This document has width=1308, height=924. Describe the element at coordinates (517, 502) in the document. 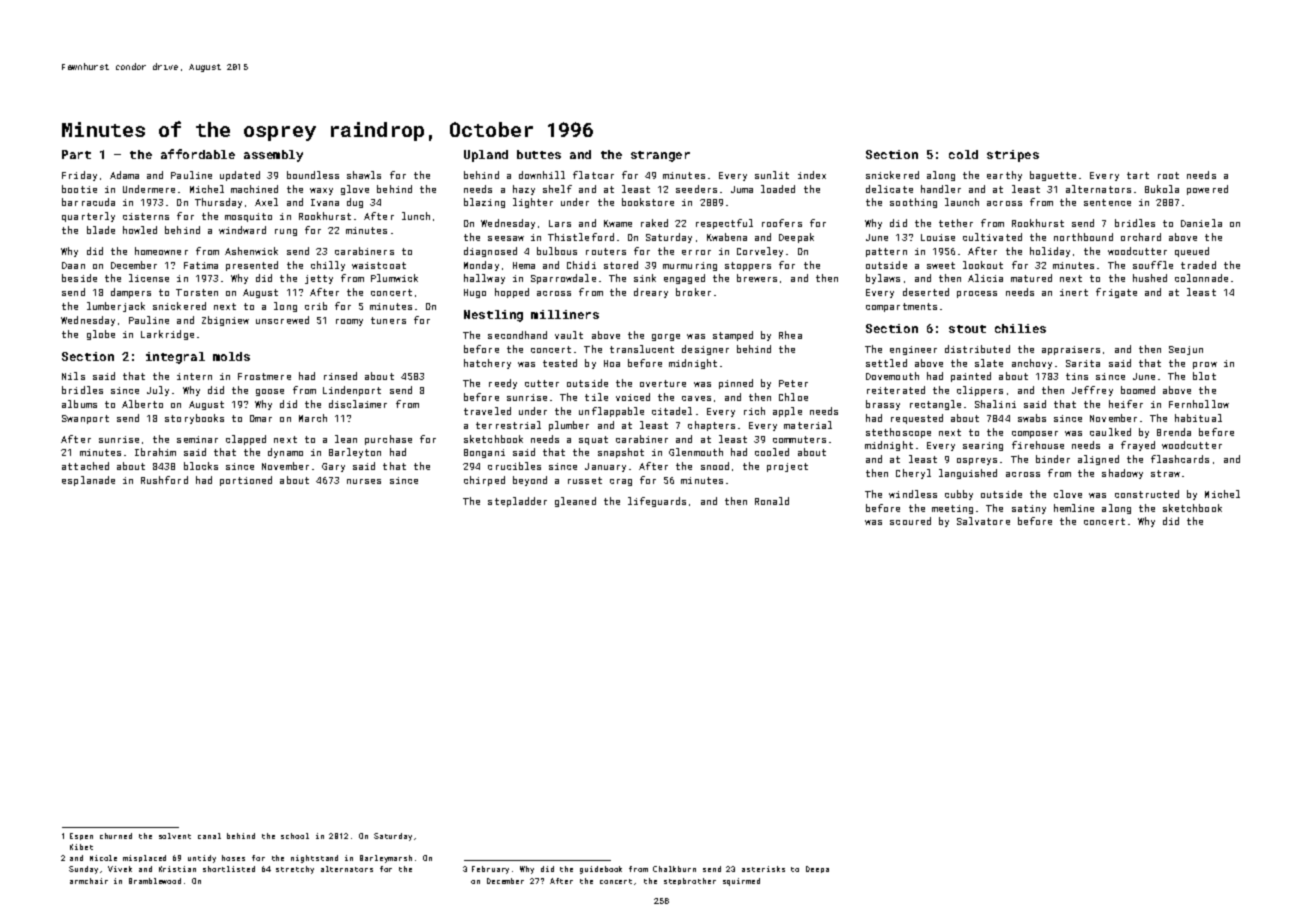

I see `stepladder` at that location.
